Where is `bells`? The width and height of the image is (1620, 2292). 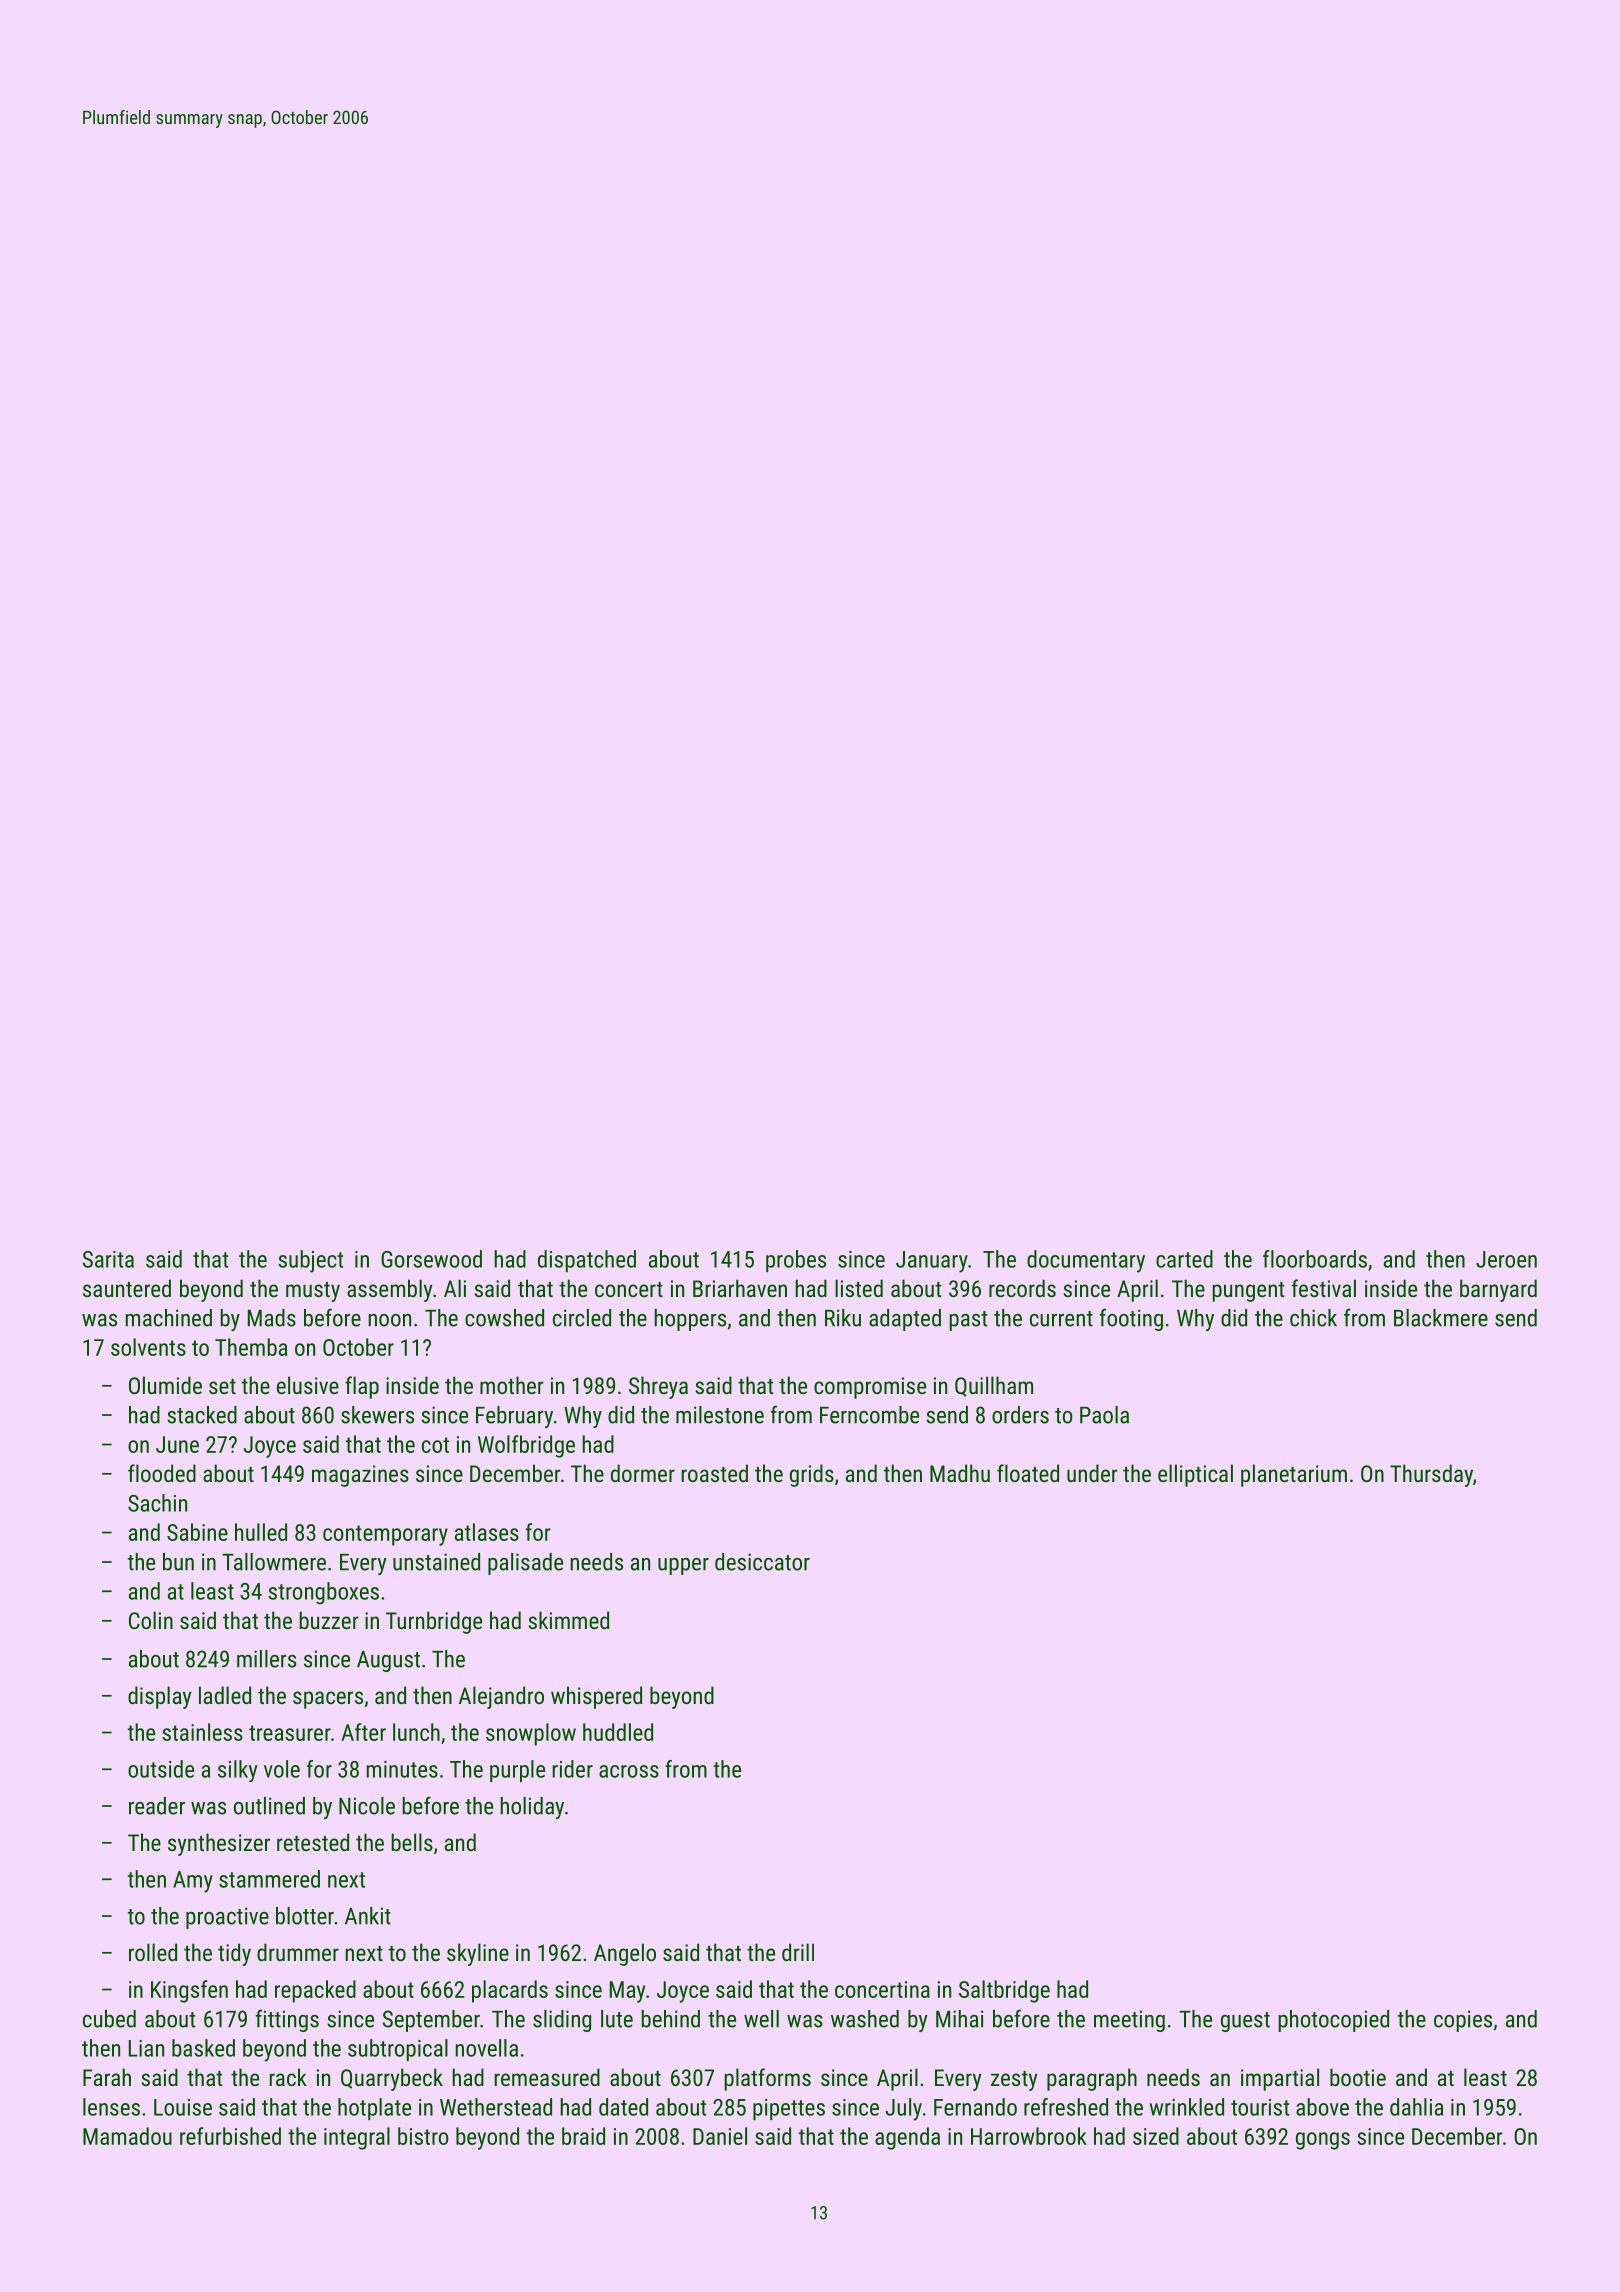 bells is located at coordinates (412, 1842).
